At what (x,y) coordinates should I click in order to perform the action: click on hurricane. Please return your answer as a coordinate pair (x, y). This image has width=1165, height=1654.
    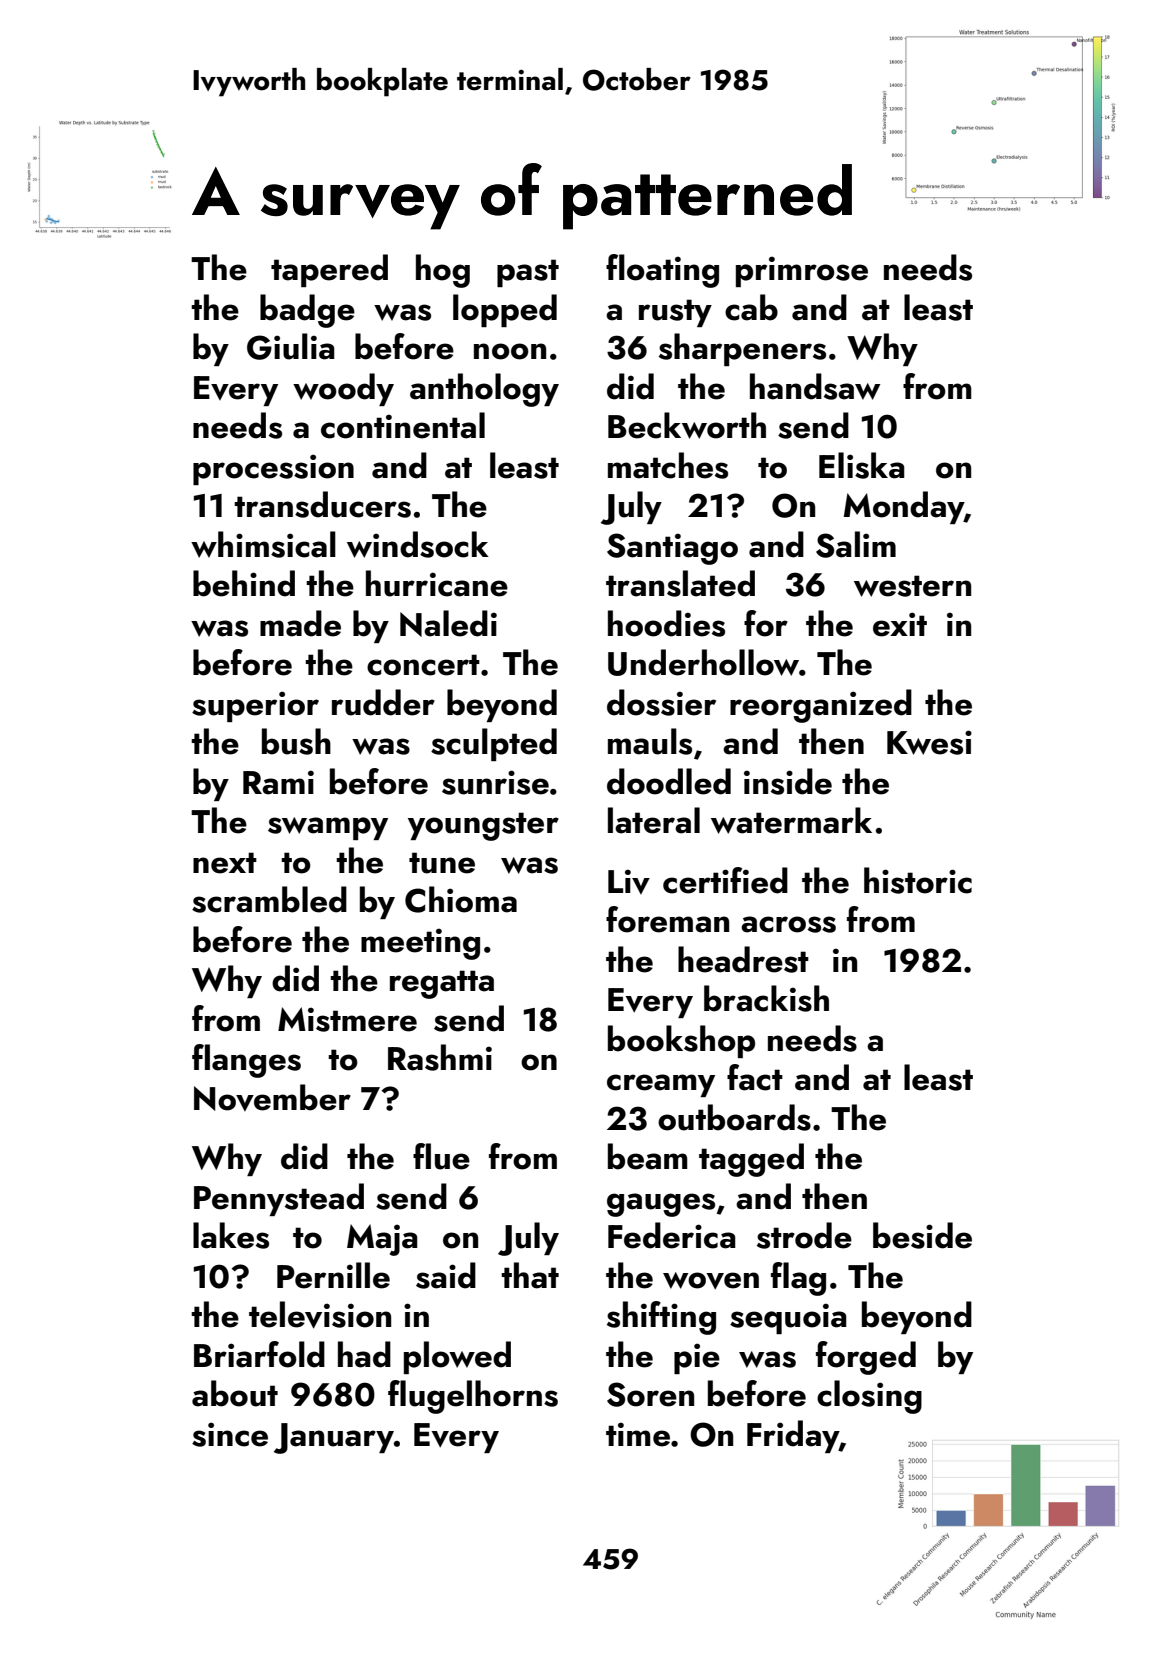
    Looking at the image, I should click on (437, 583).
